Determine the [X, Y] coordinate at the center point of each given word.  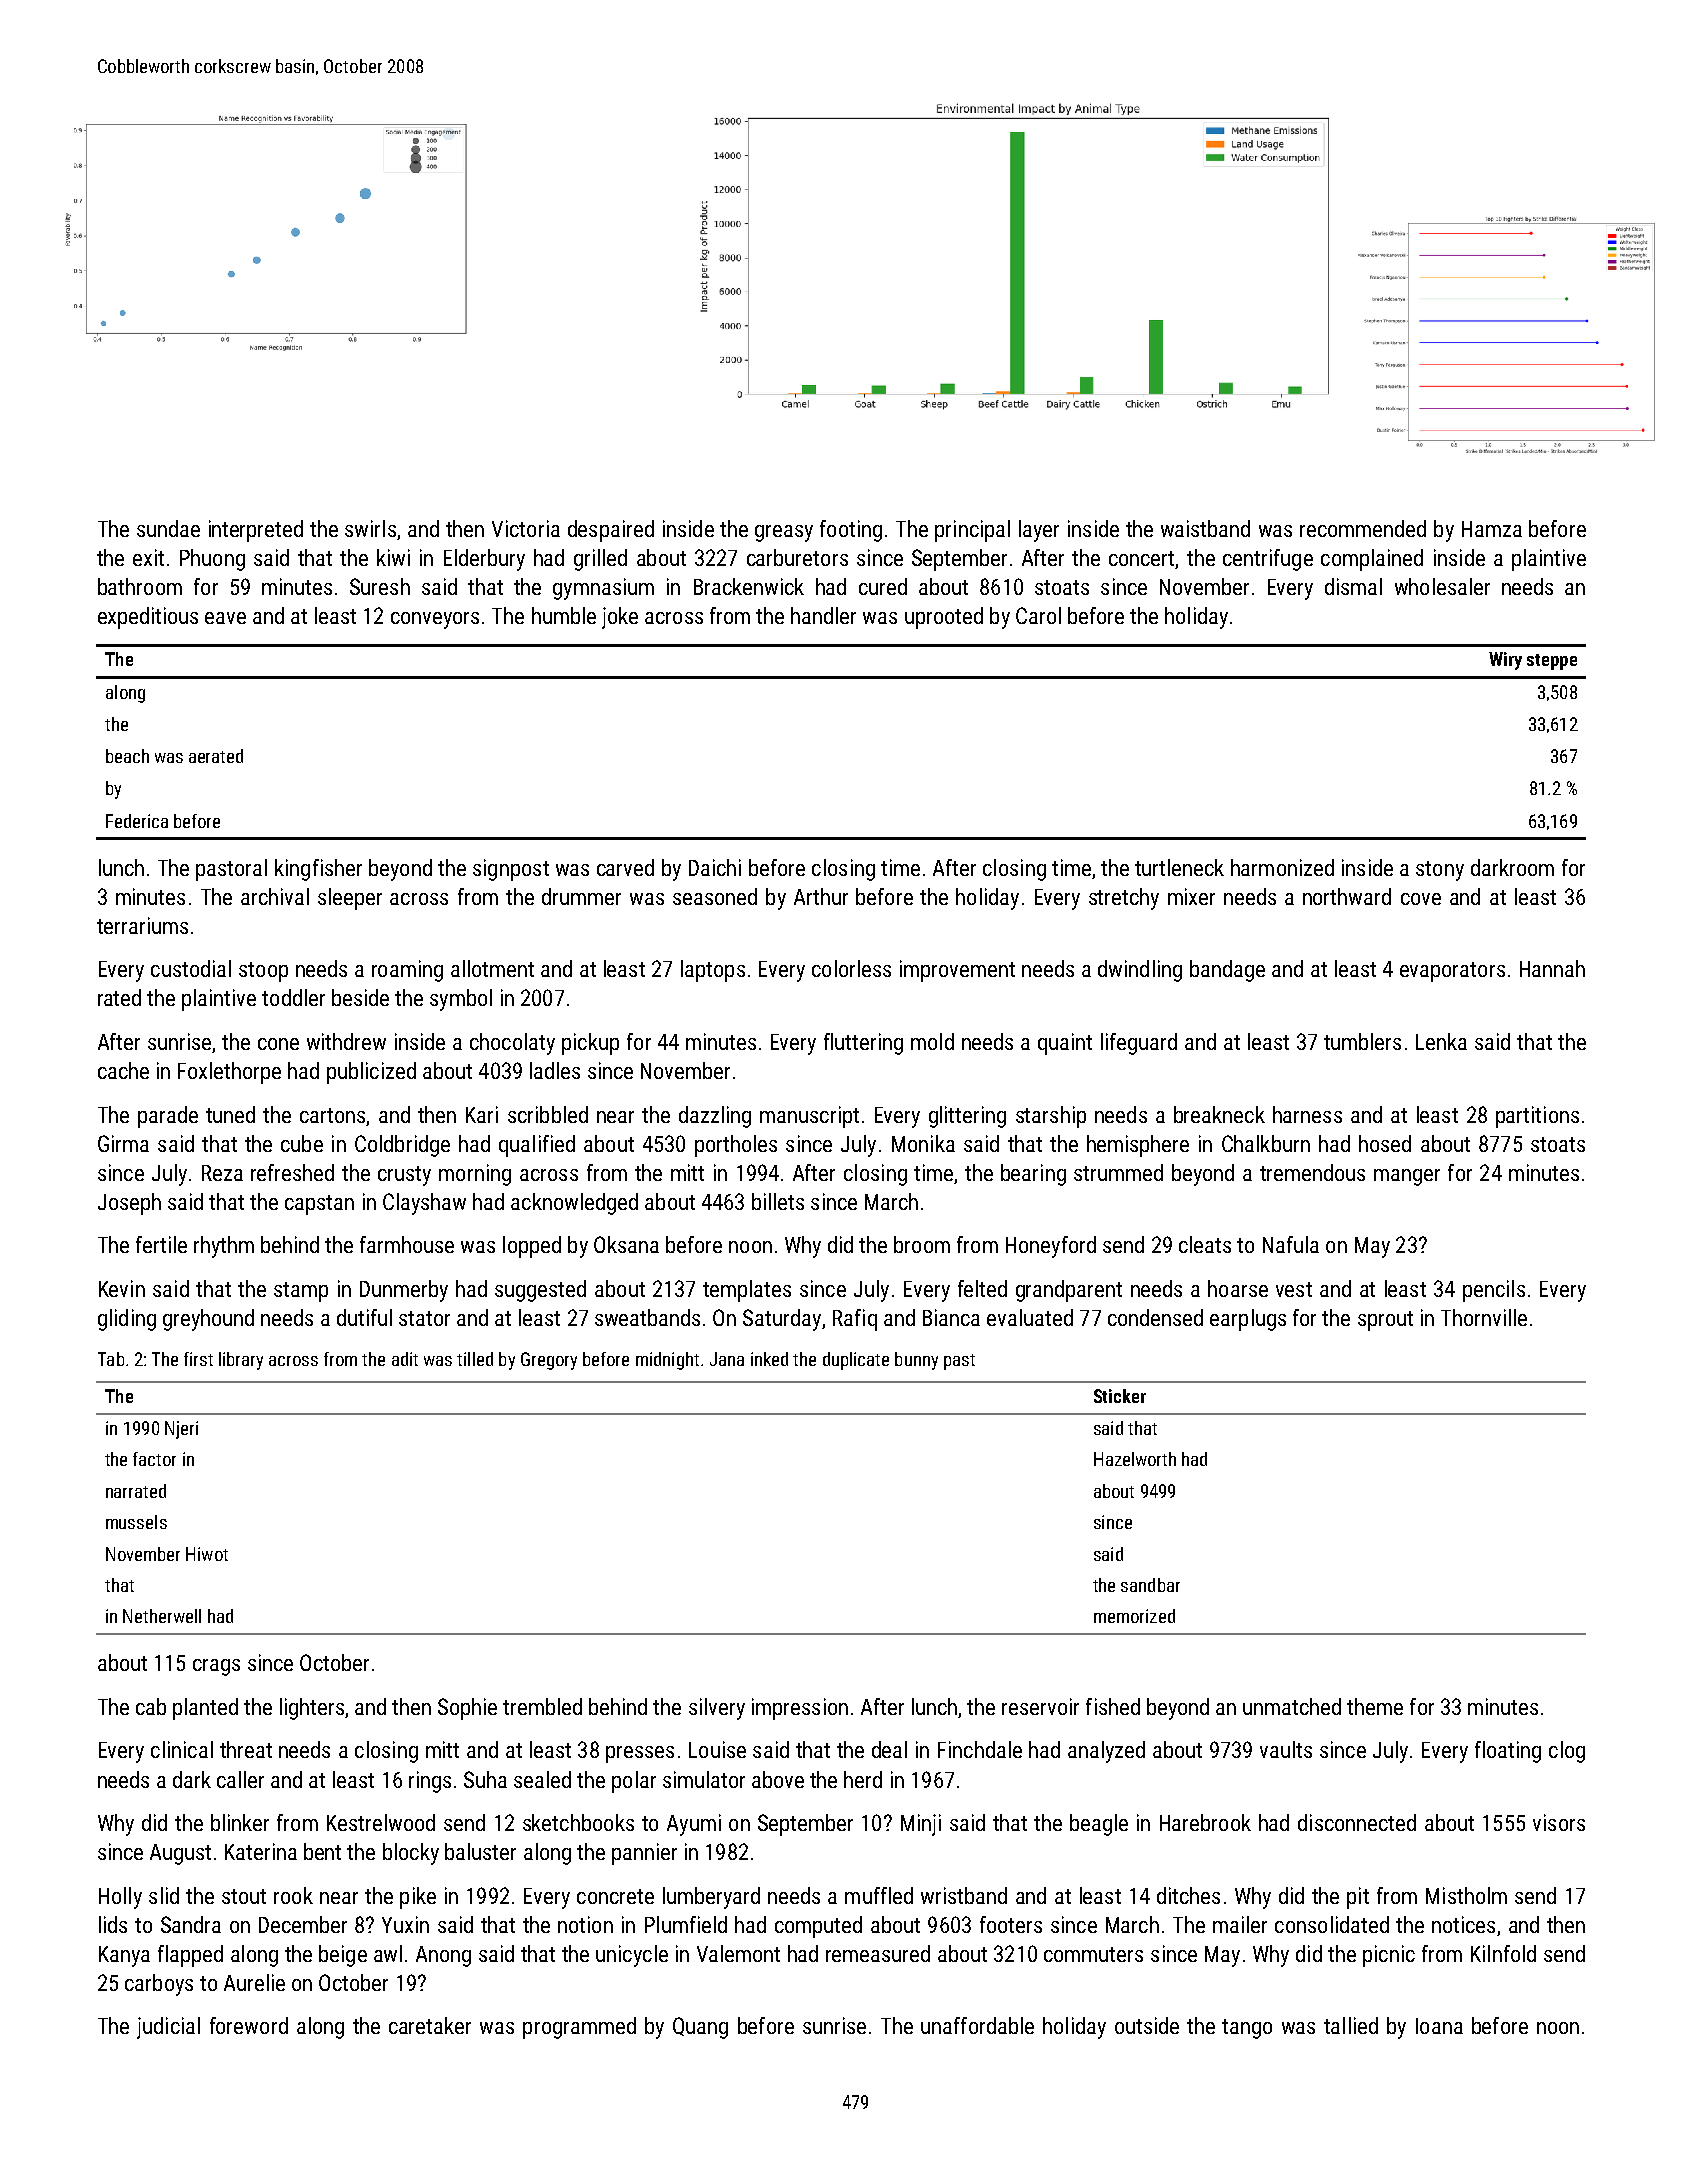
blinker [240, 1822]
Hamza [1492, 529]
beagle [1099, 1825]
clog [1567, 1752]
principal [972, 531]
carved [625, 867]
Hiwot [207, 1554]
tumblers [1362, 1041]
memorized [1134, 1616]
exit [148, 557]
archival [275, 896]
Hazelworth [1135, 1459]
